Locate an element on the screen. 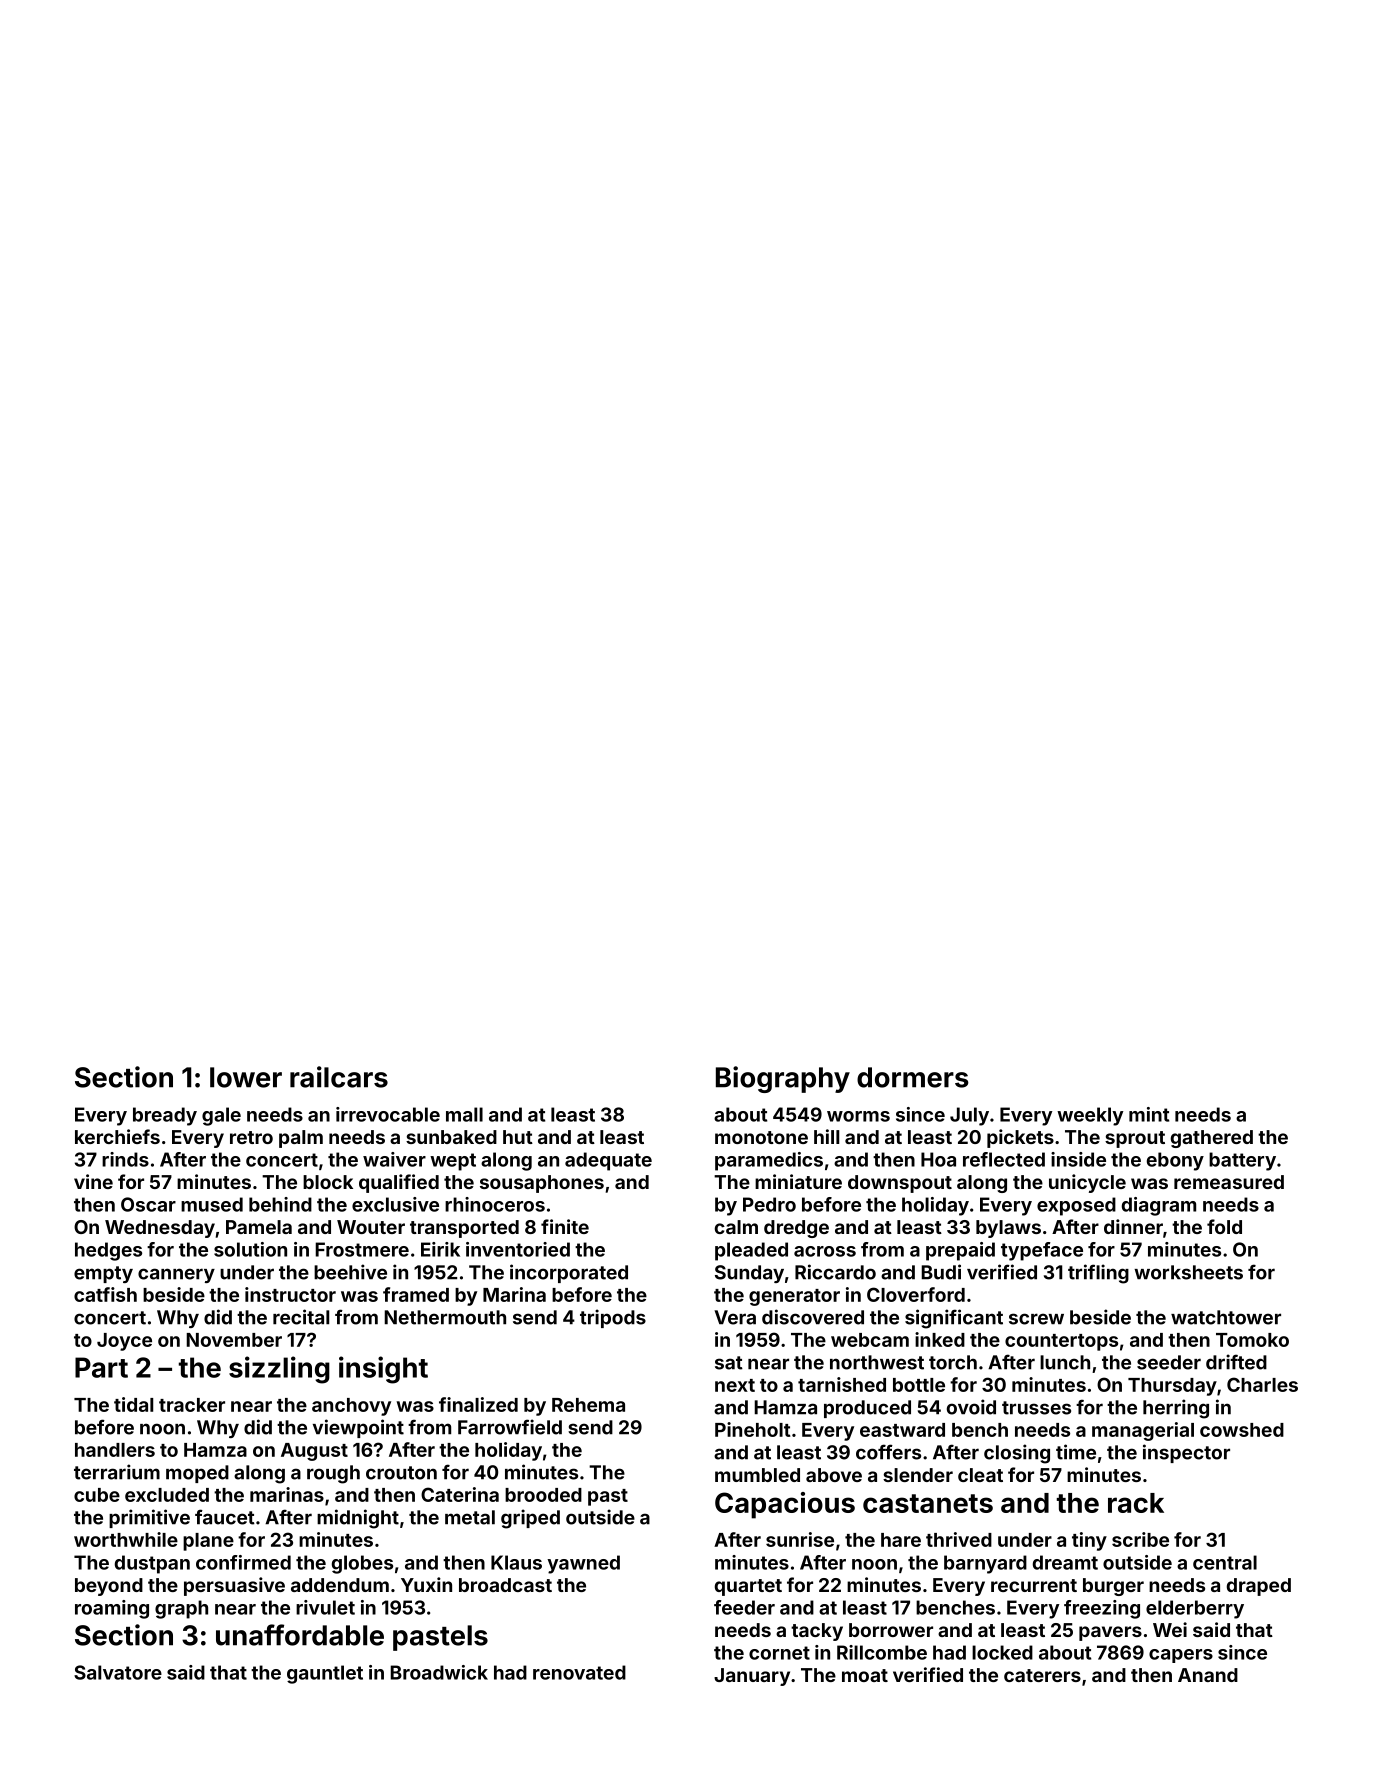 The image size is (1374, 1779). fold is located at coordinates (1224, 1226).
